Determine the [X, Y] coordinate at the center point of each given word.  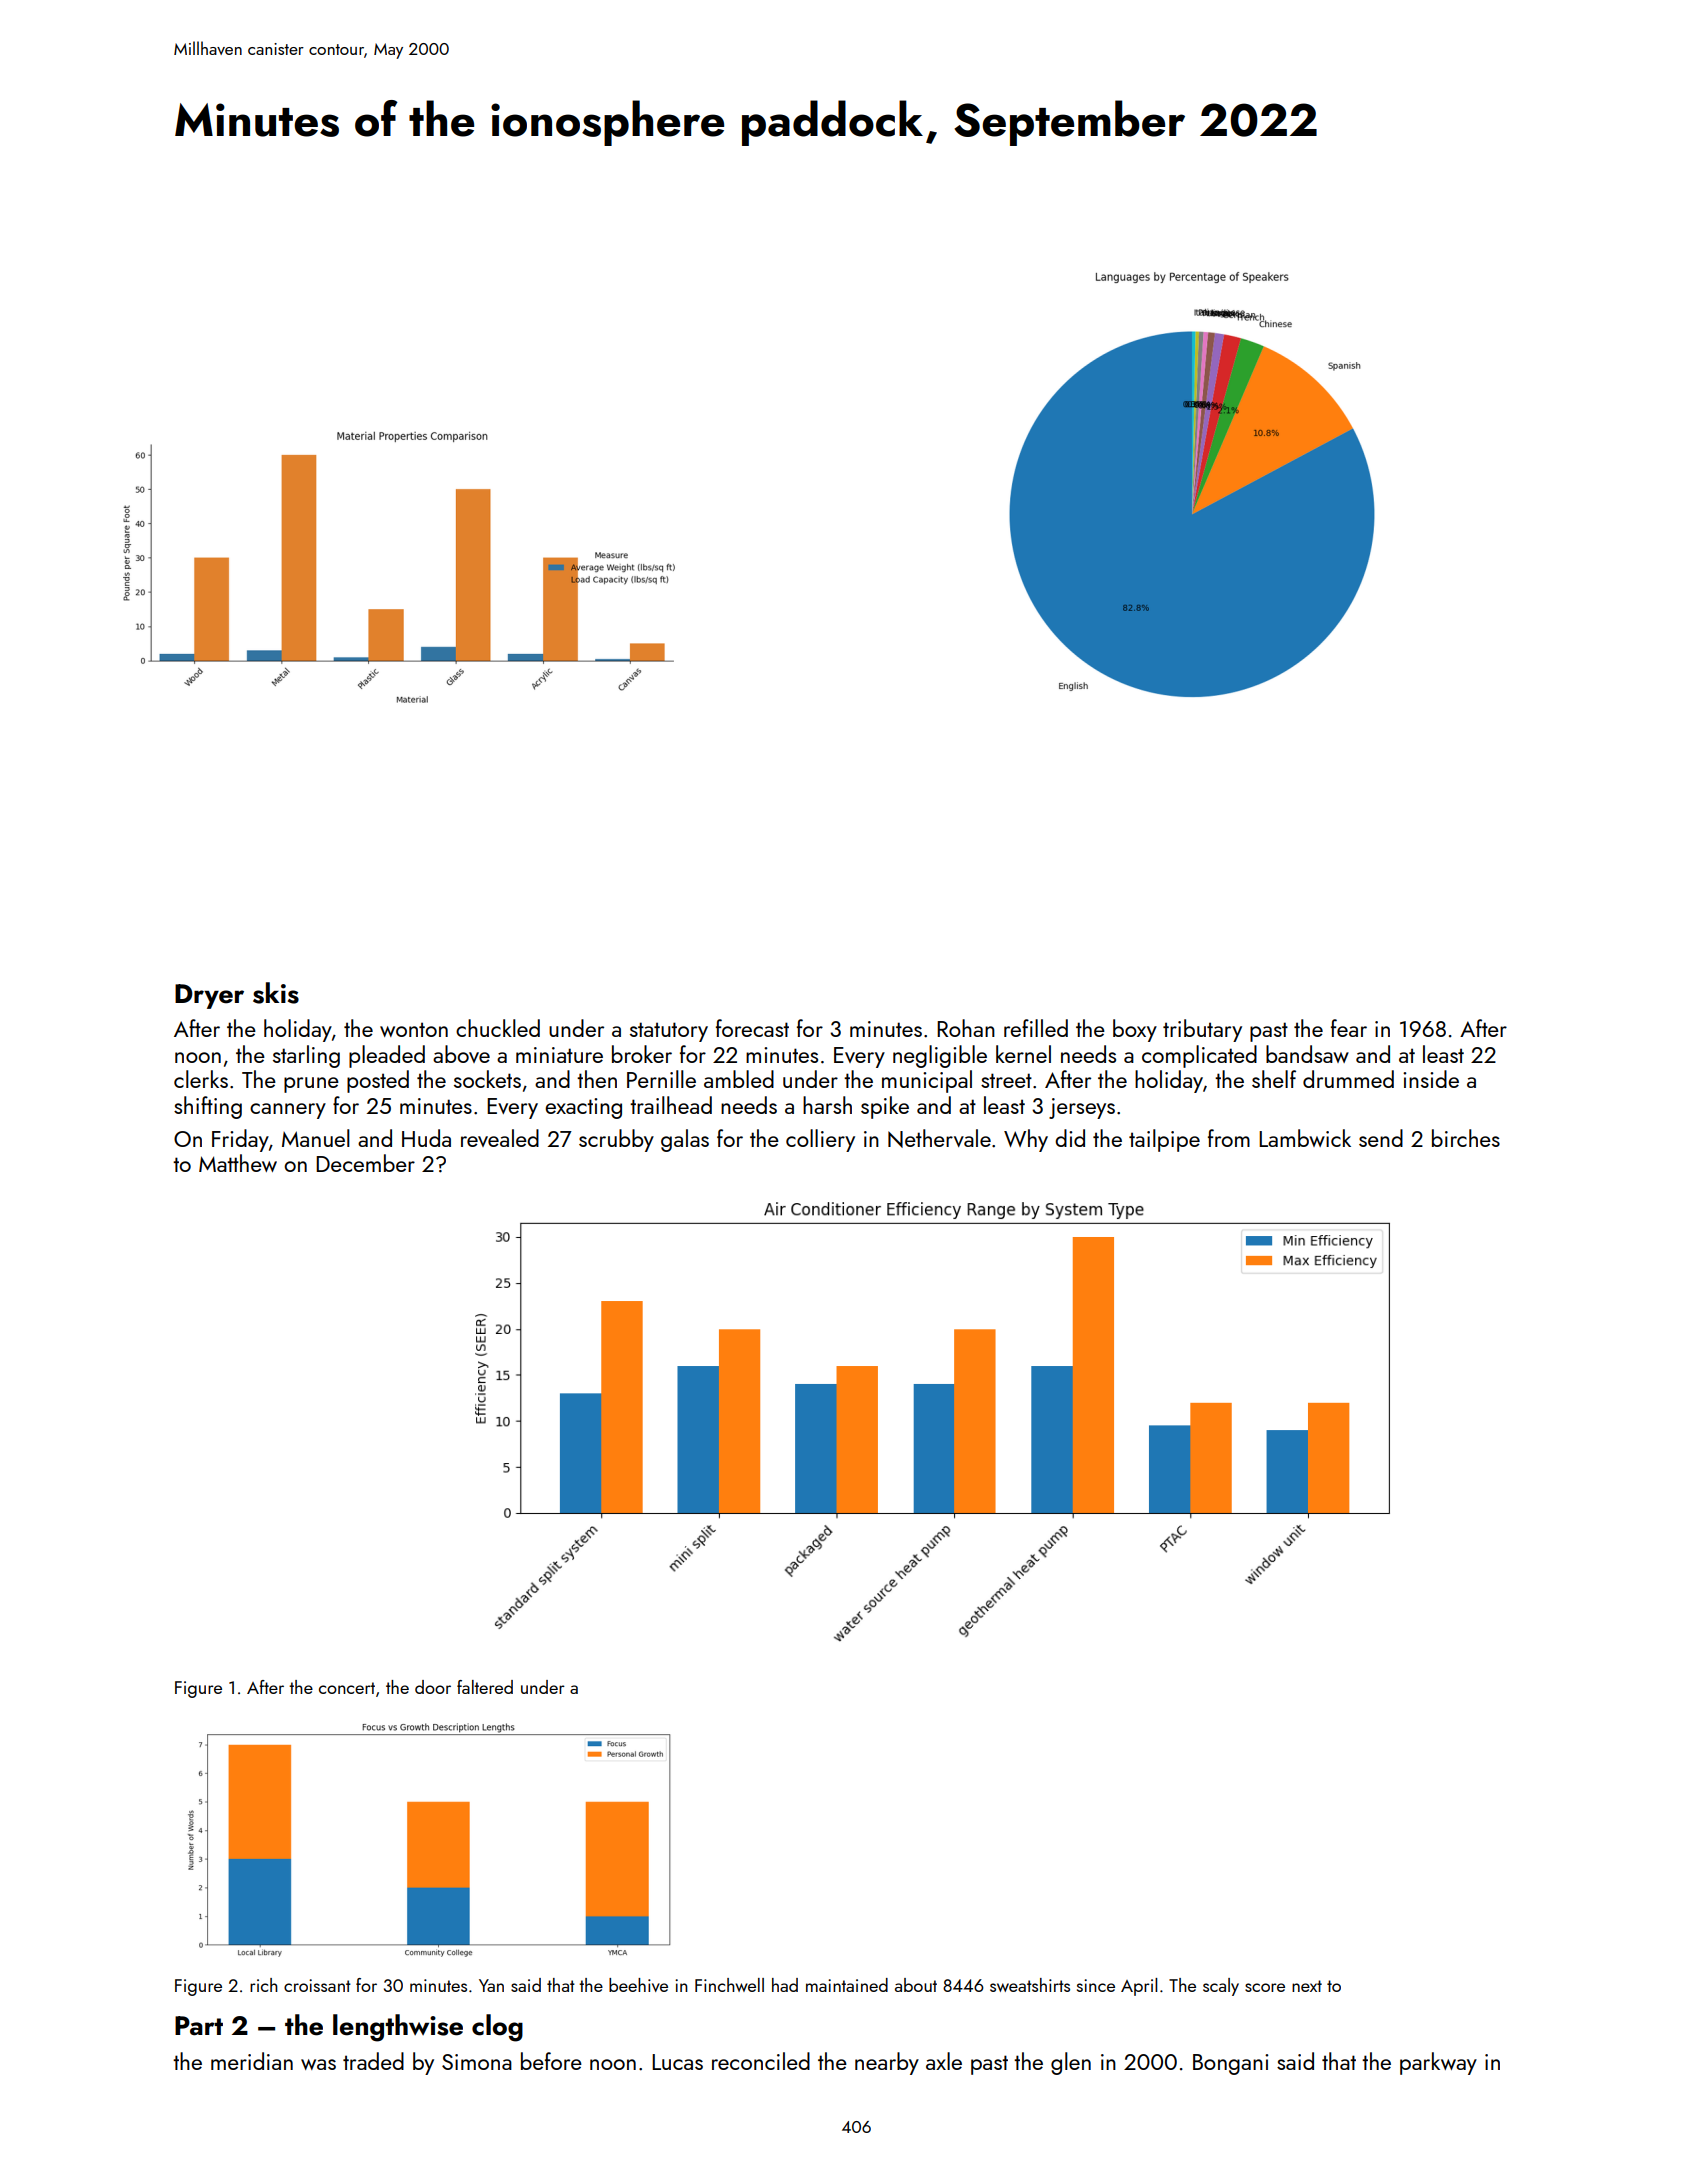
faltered [485, 1687]
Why [1026, 1140]
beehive [638, 1985]
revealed [500, 1138]
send [1381, 1138]
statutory [669, 1032]
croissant [317, 1985]
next [1307, 1986]
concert [347, 1688]
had [785, 1985]
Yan [491, 1985]
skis [276, 993]
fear [1349, 1028]
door [433, 1687]
